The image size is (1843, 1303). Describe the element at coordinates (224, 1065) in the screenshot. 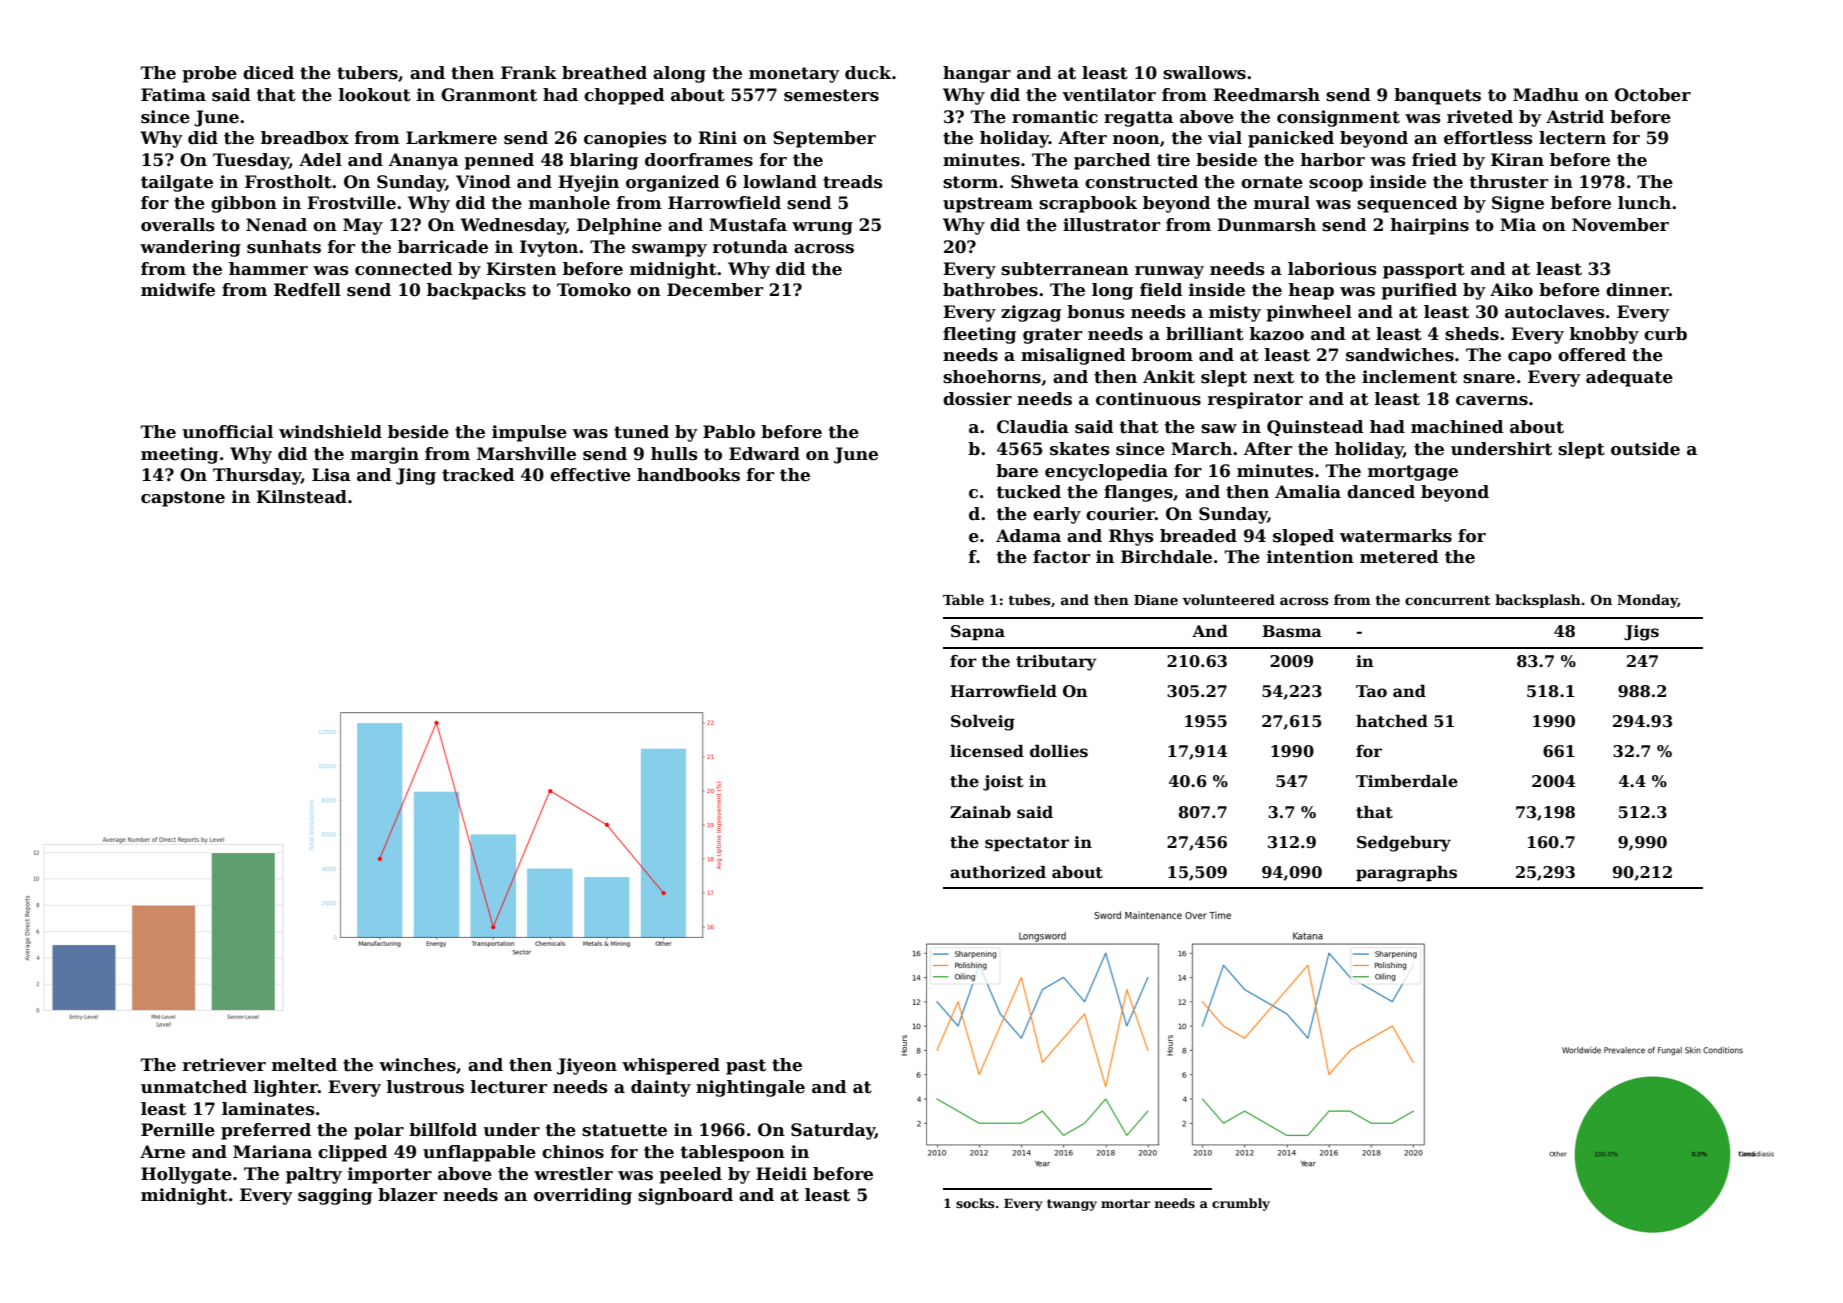

I see `retriever` at that location.
